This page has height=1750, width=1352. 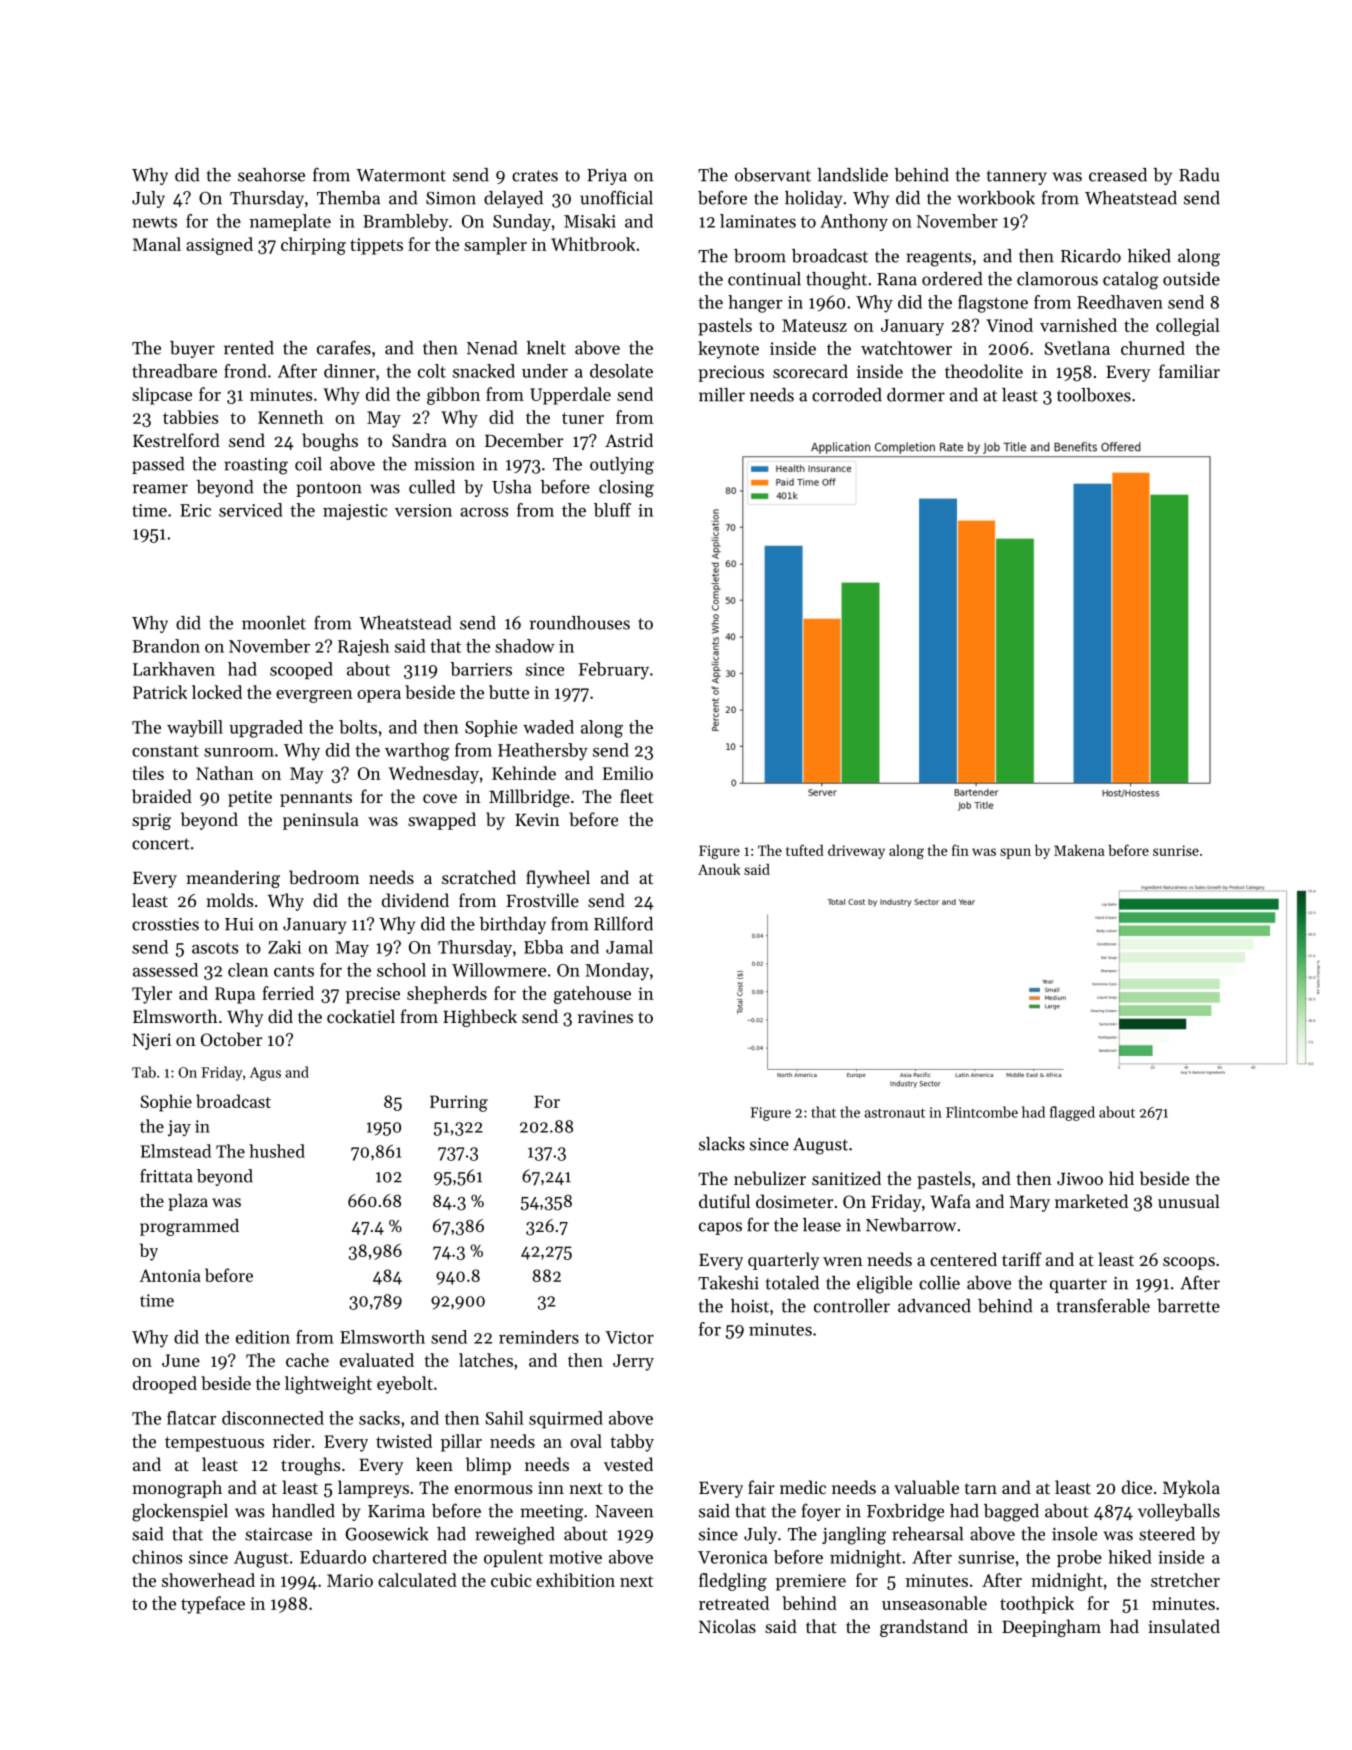 I want to click on toolboxes, so click(x=1094, y=395).
